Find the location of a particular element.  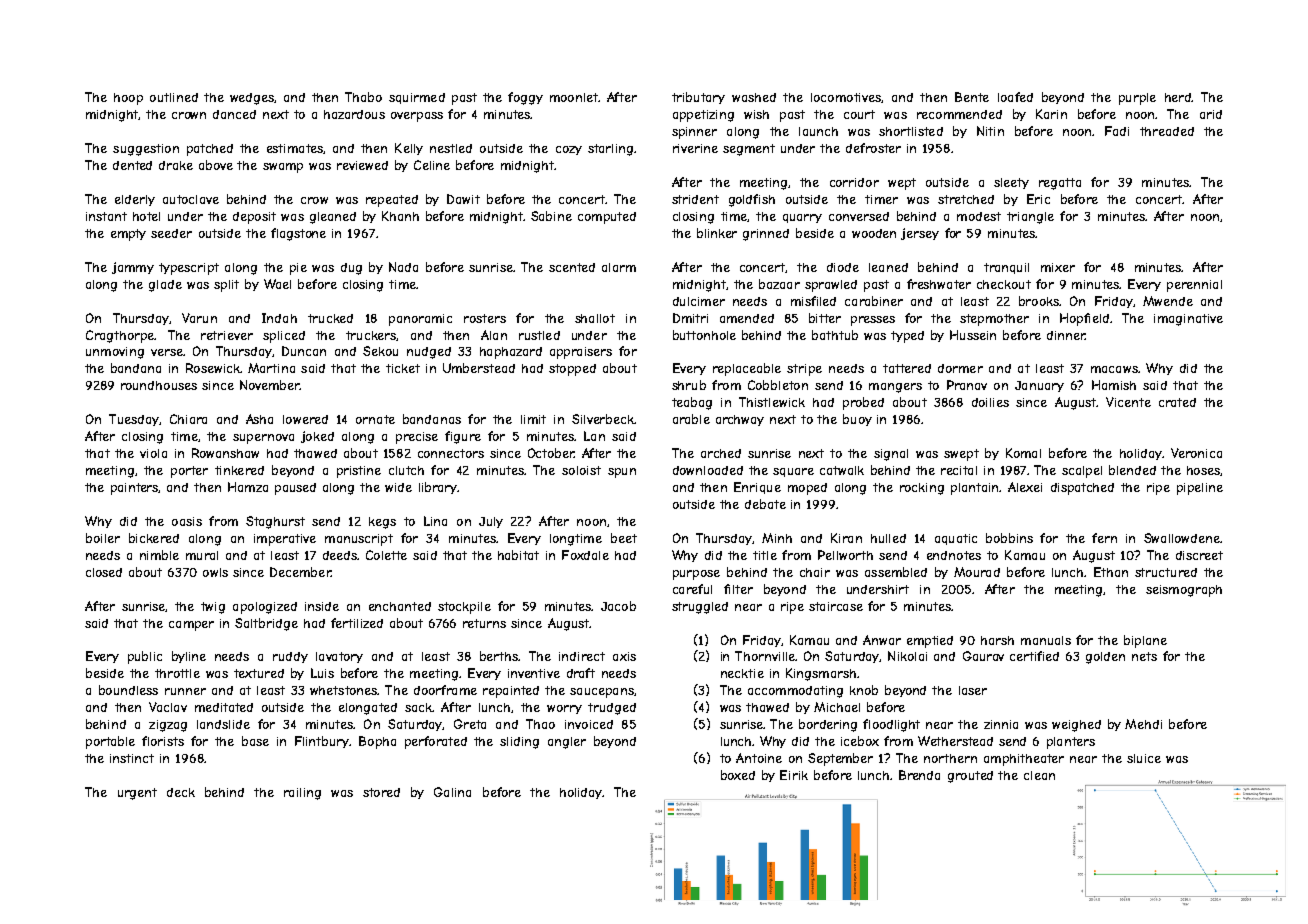

Silverbeck is located at coordinates (603, 419).
